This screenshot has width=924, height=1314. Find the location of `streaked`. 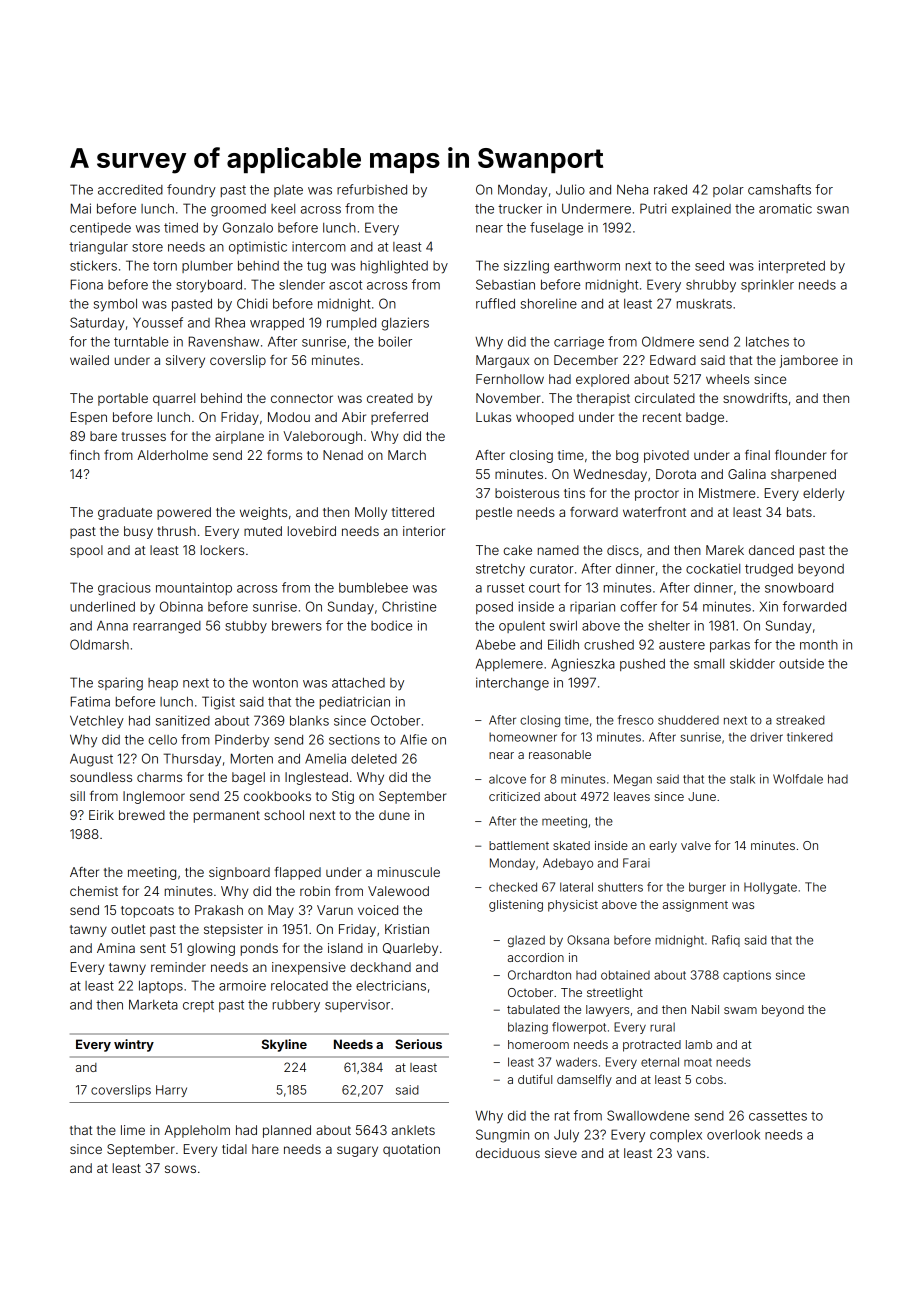

streaked is located at coordinates (800, 720).
